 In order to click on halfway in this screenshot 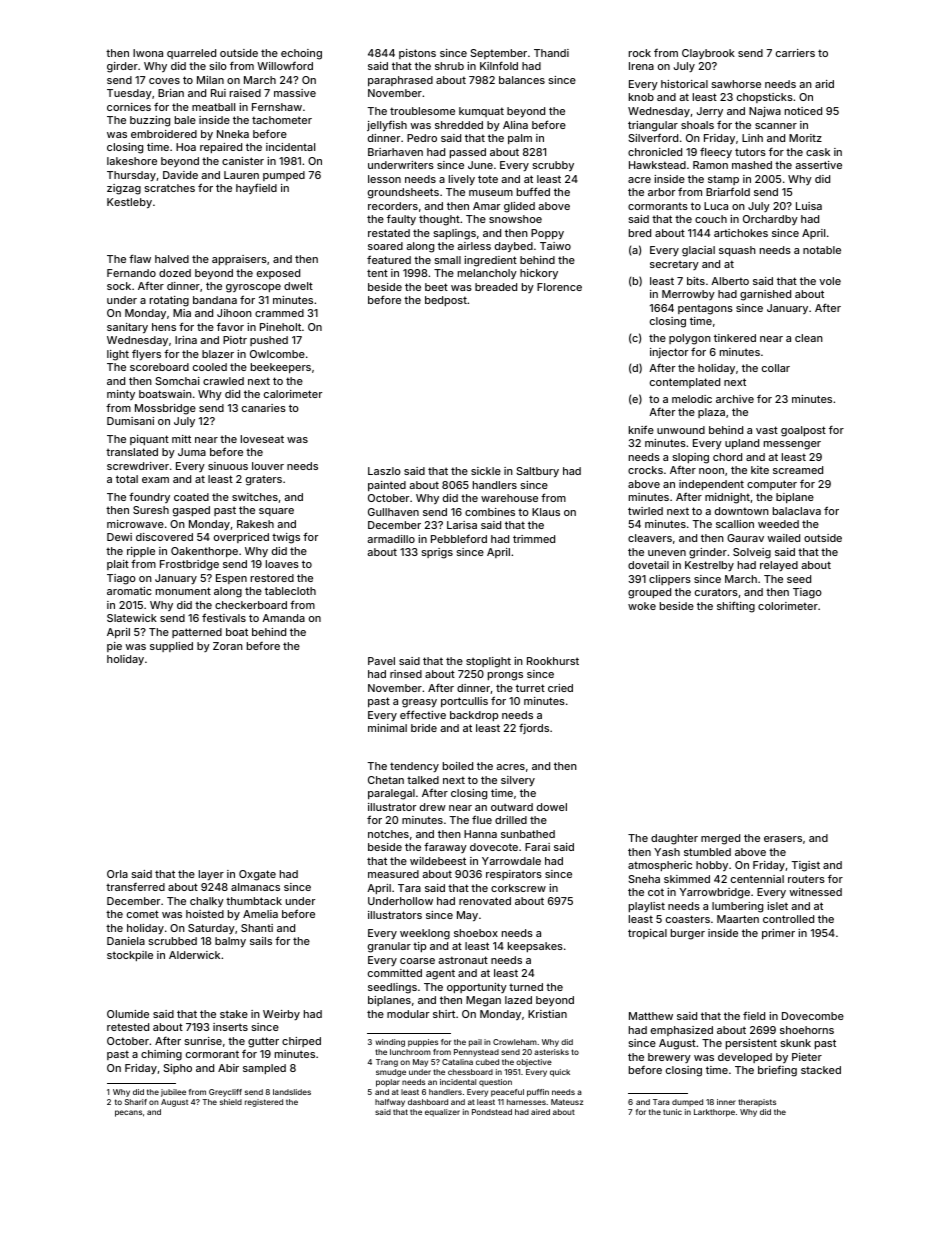, I will do `click(390, 1103)`.
